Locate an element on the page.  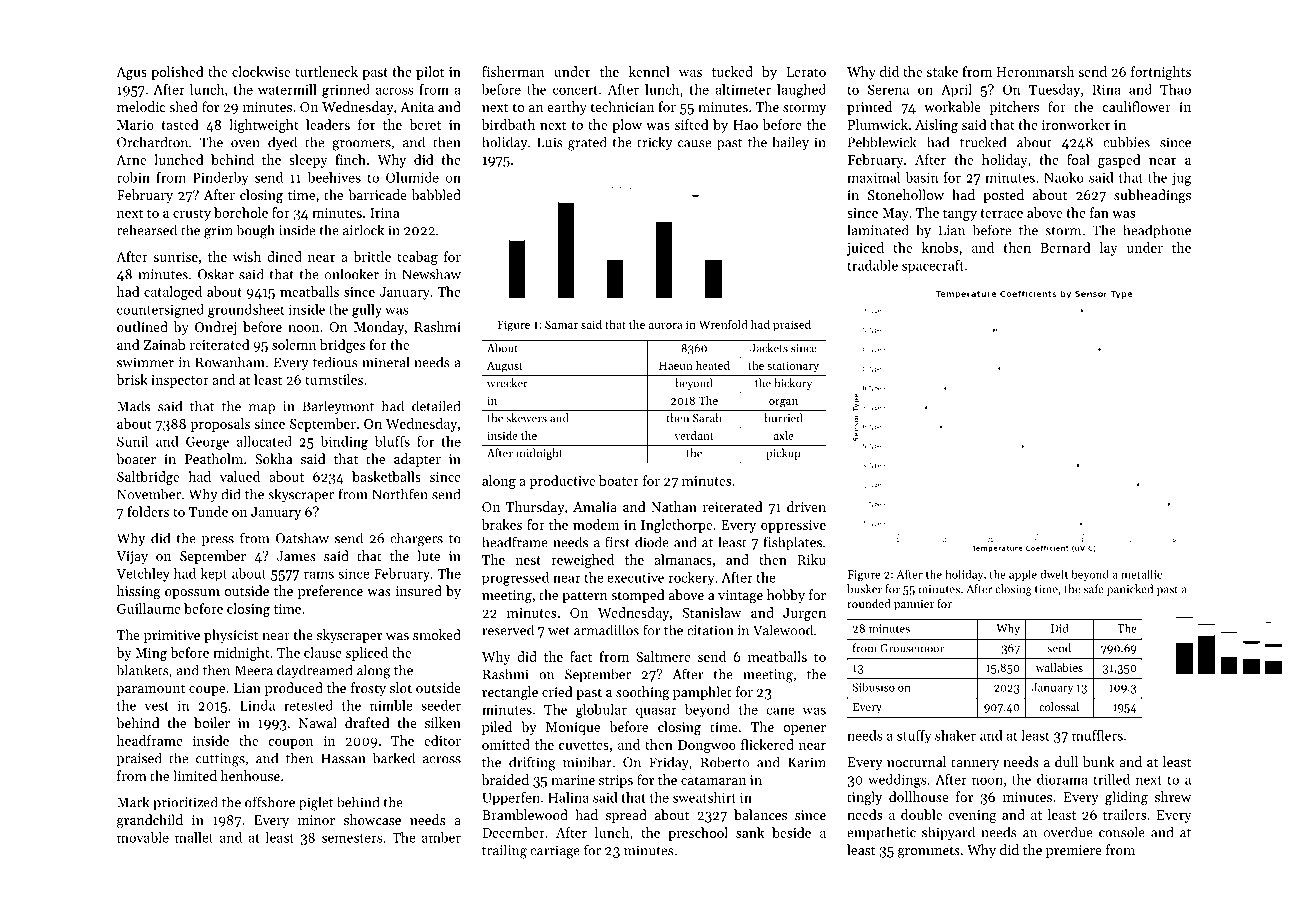
fortnights is located at coordinates (1161, 73).
